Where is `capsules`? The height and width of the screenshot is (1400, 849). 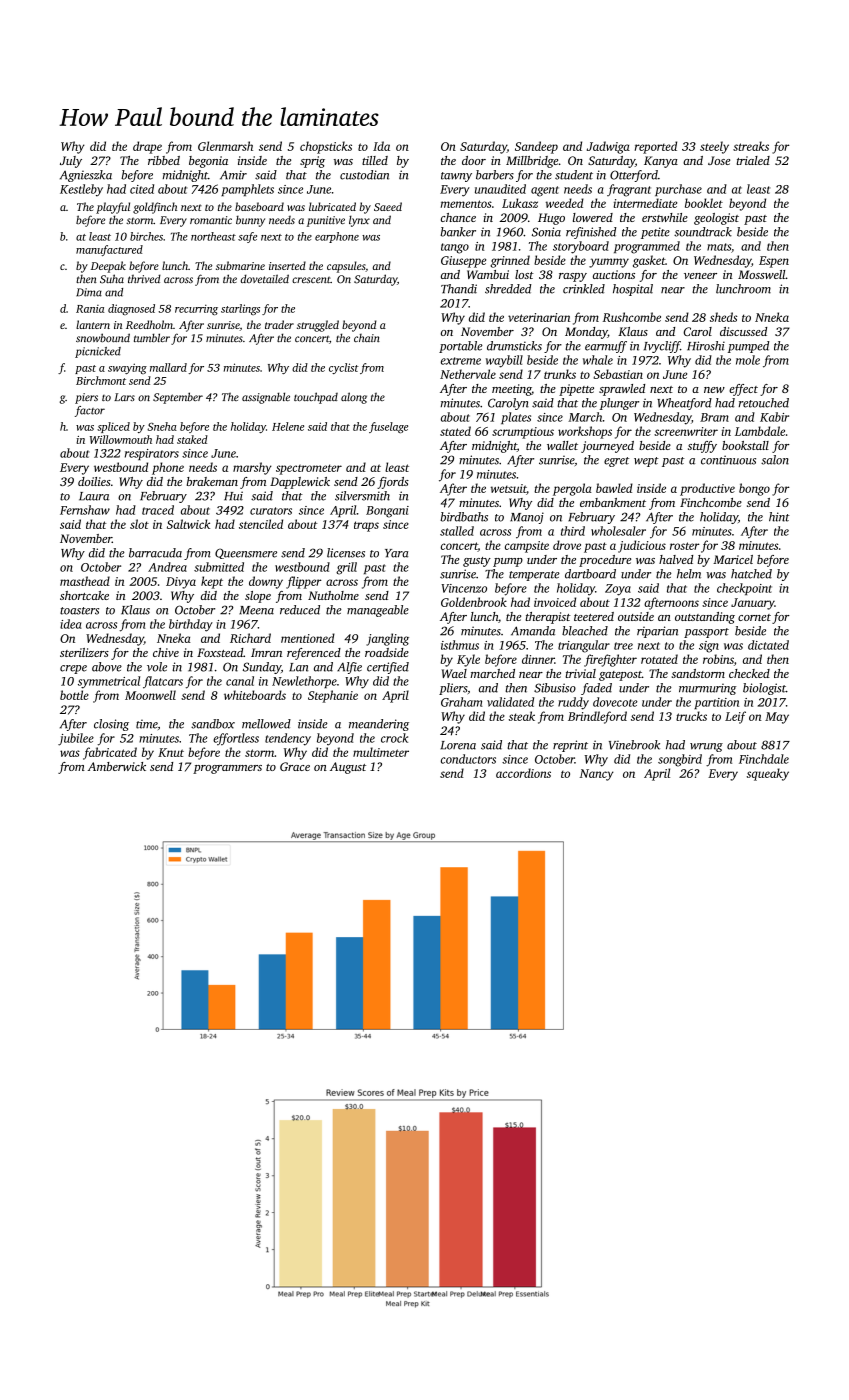 capsules is located at coordinates (346, 267).
